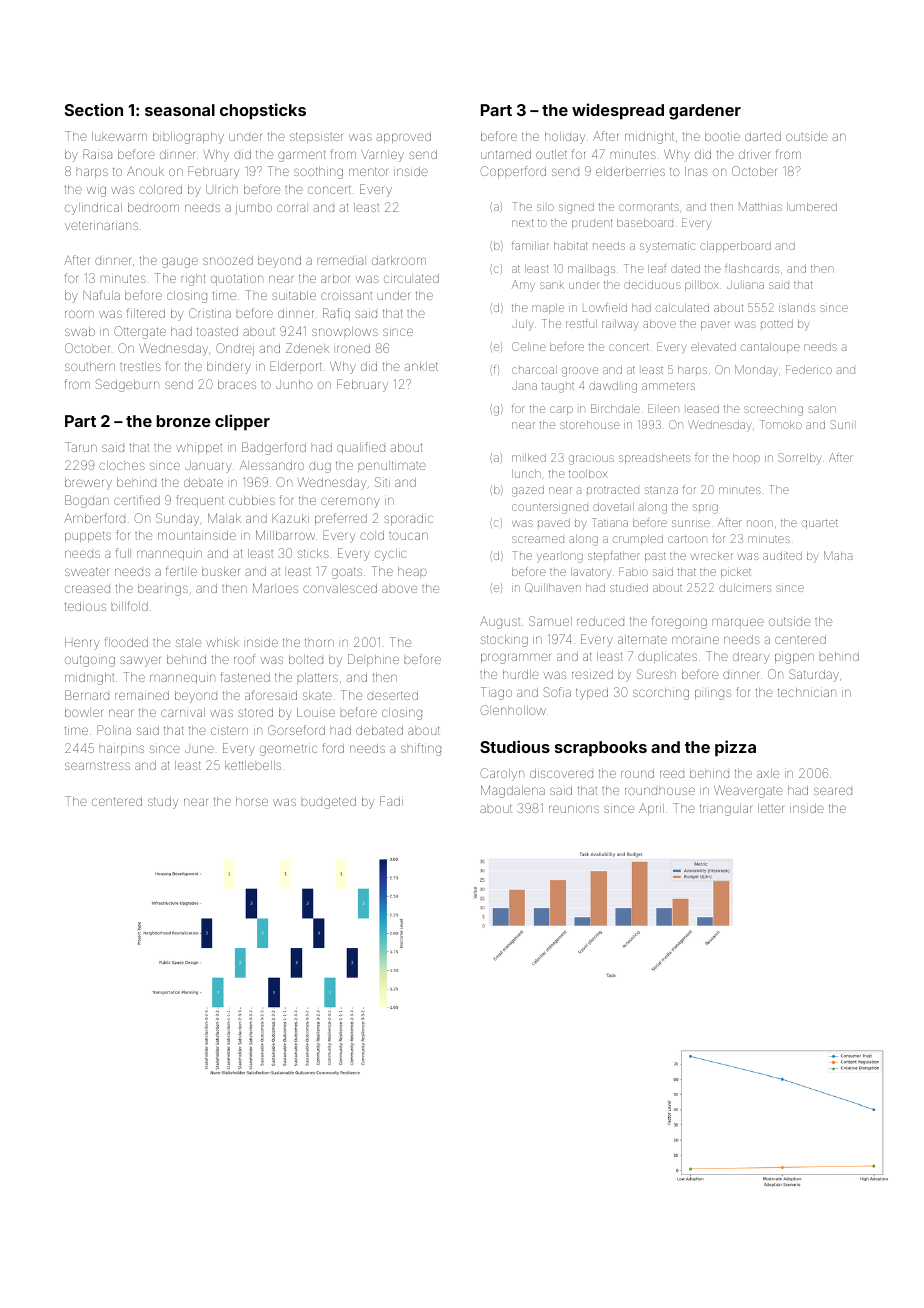 The width and height of the document is (924, 1308). I want to click on cormorants, so click(649, 207).
